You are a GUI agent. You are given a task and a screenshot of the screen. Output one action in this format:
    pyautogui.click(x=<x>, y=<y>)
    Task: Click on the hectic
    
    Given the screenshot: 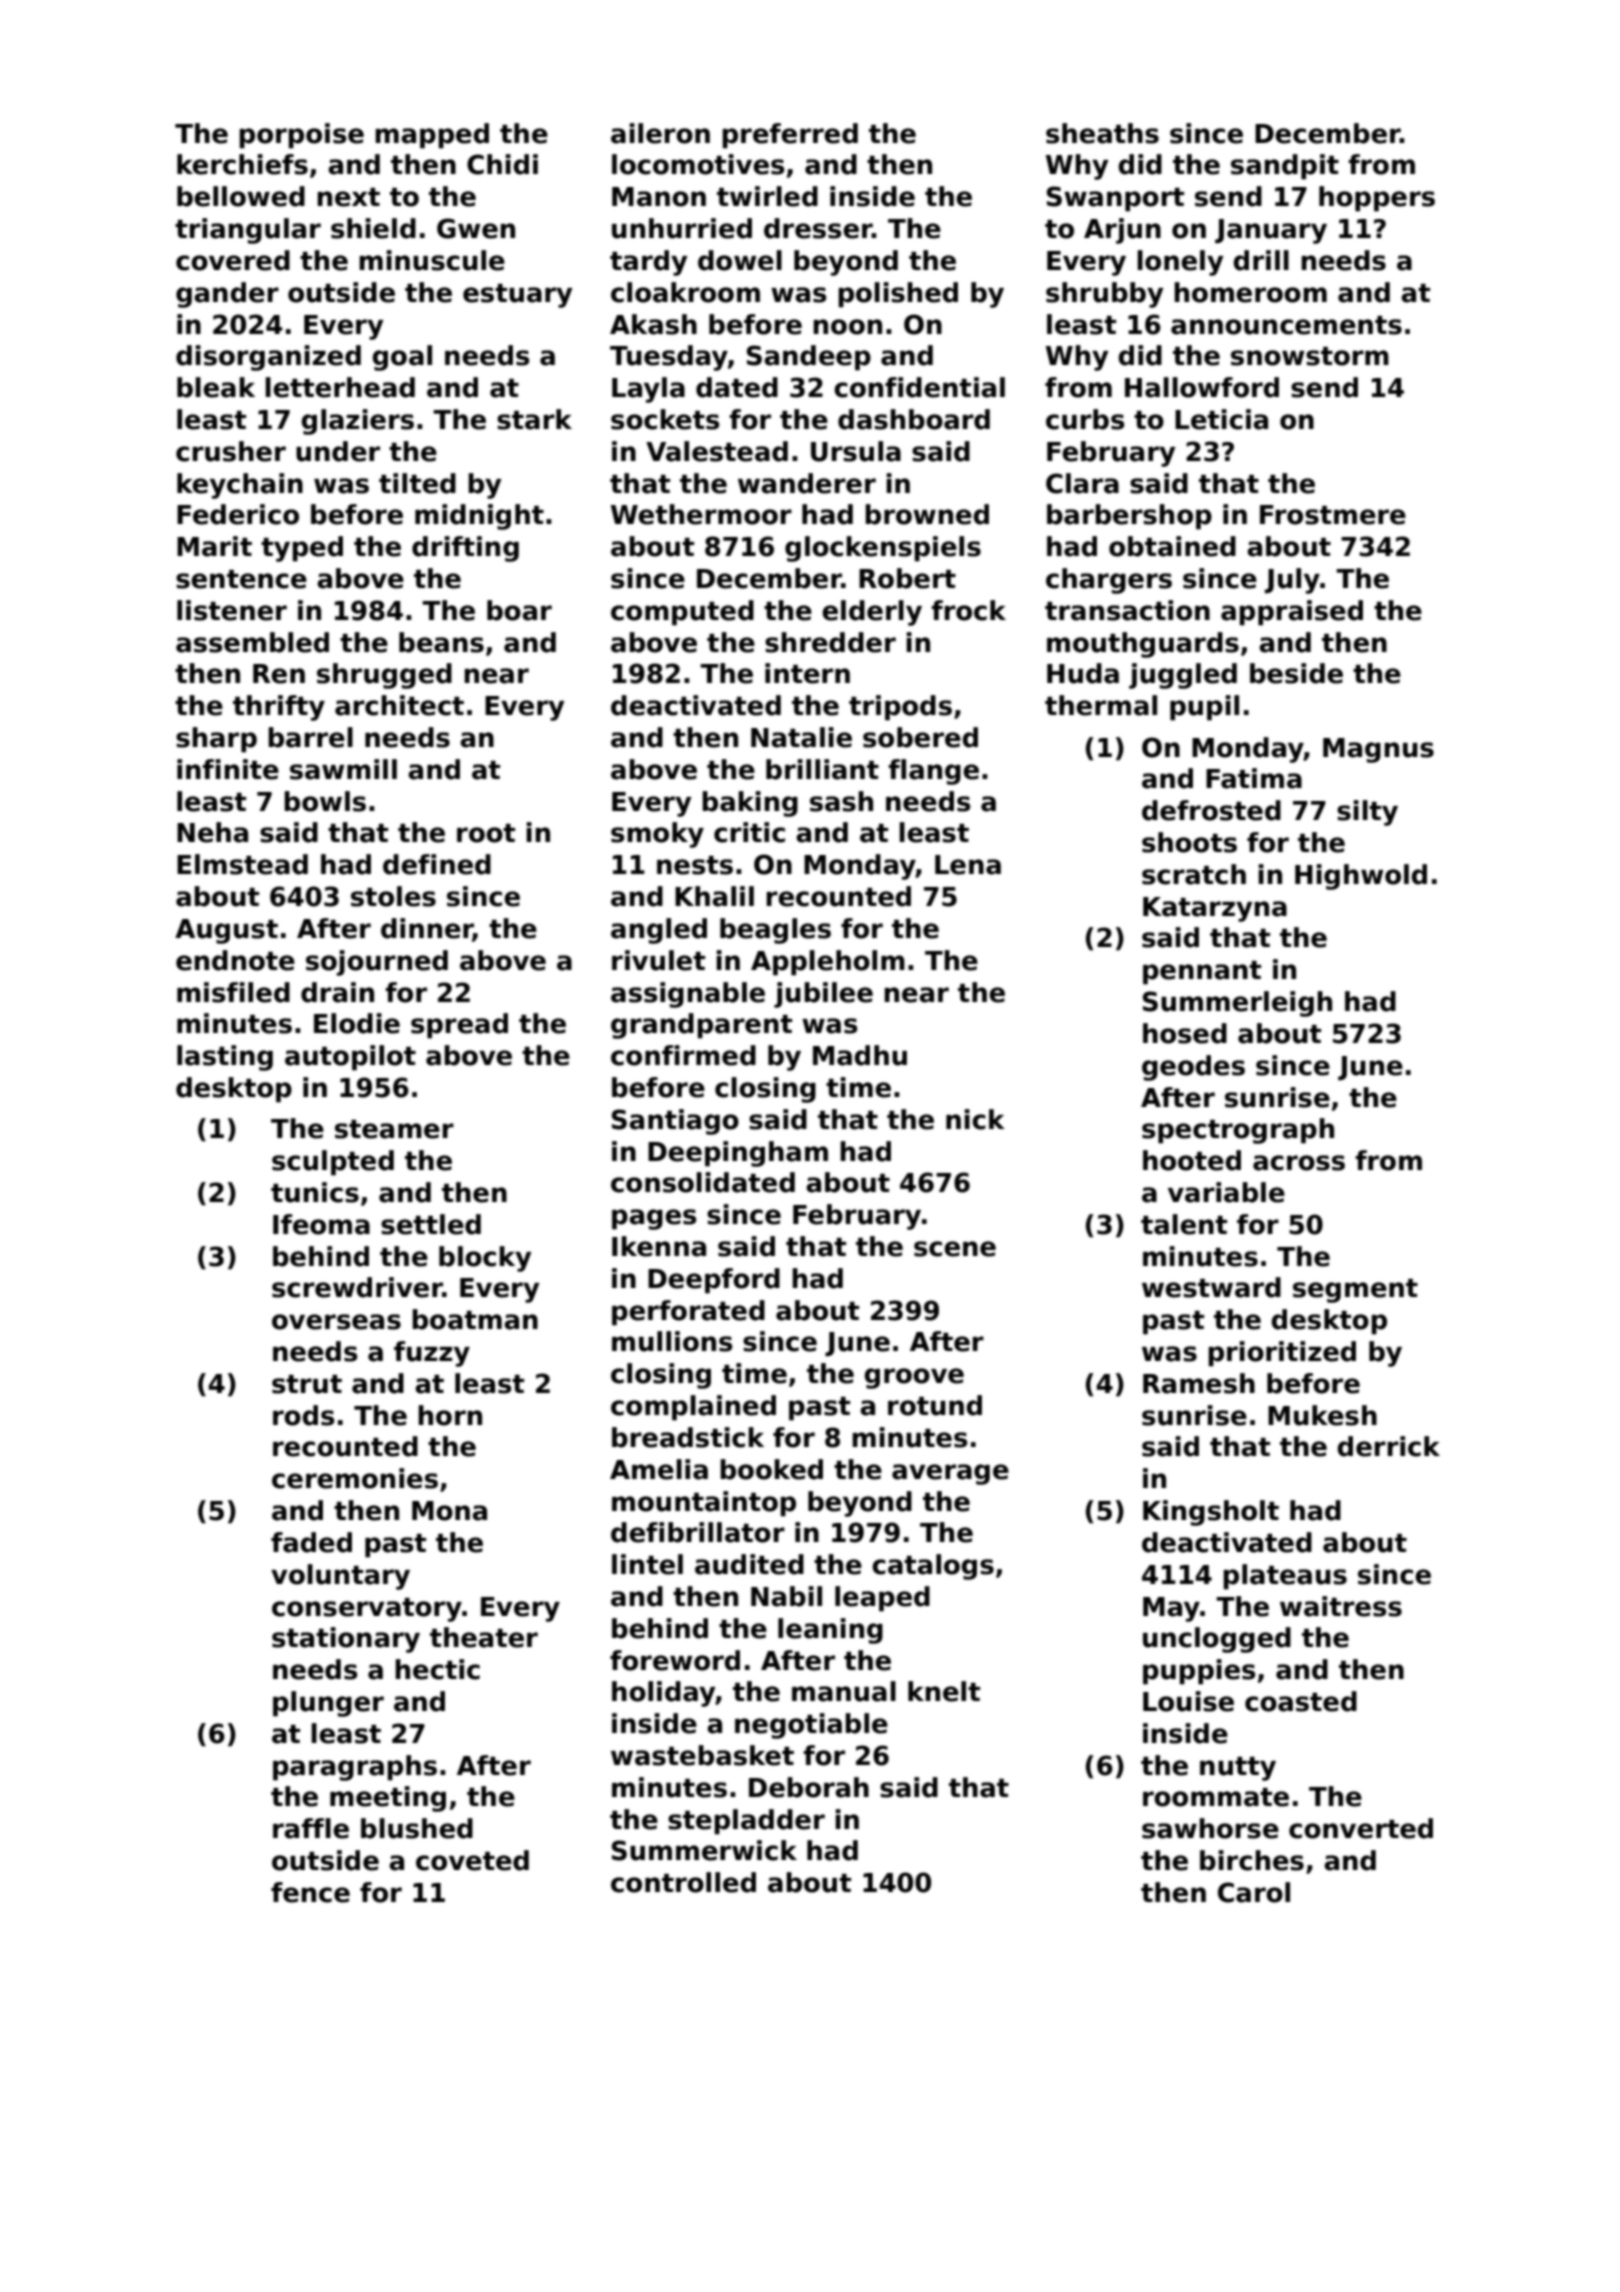 What is the action you would take?
    pyautogui.click(x=437, y=1669)
